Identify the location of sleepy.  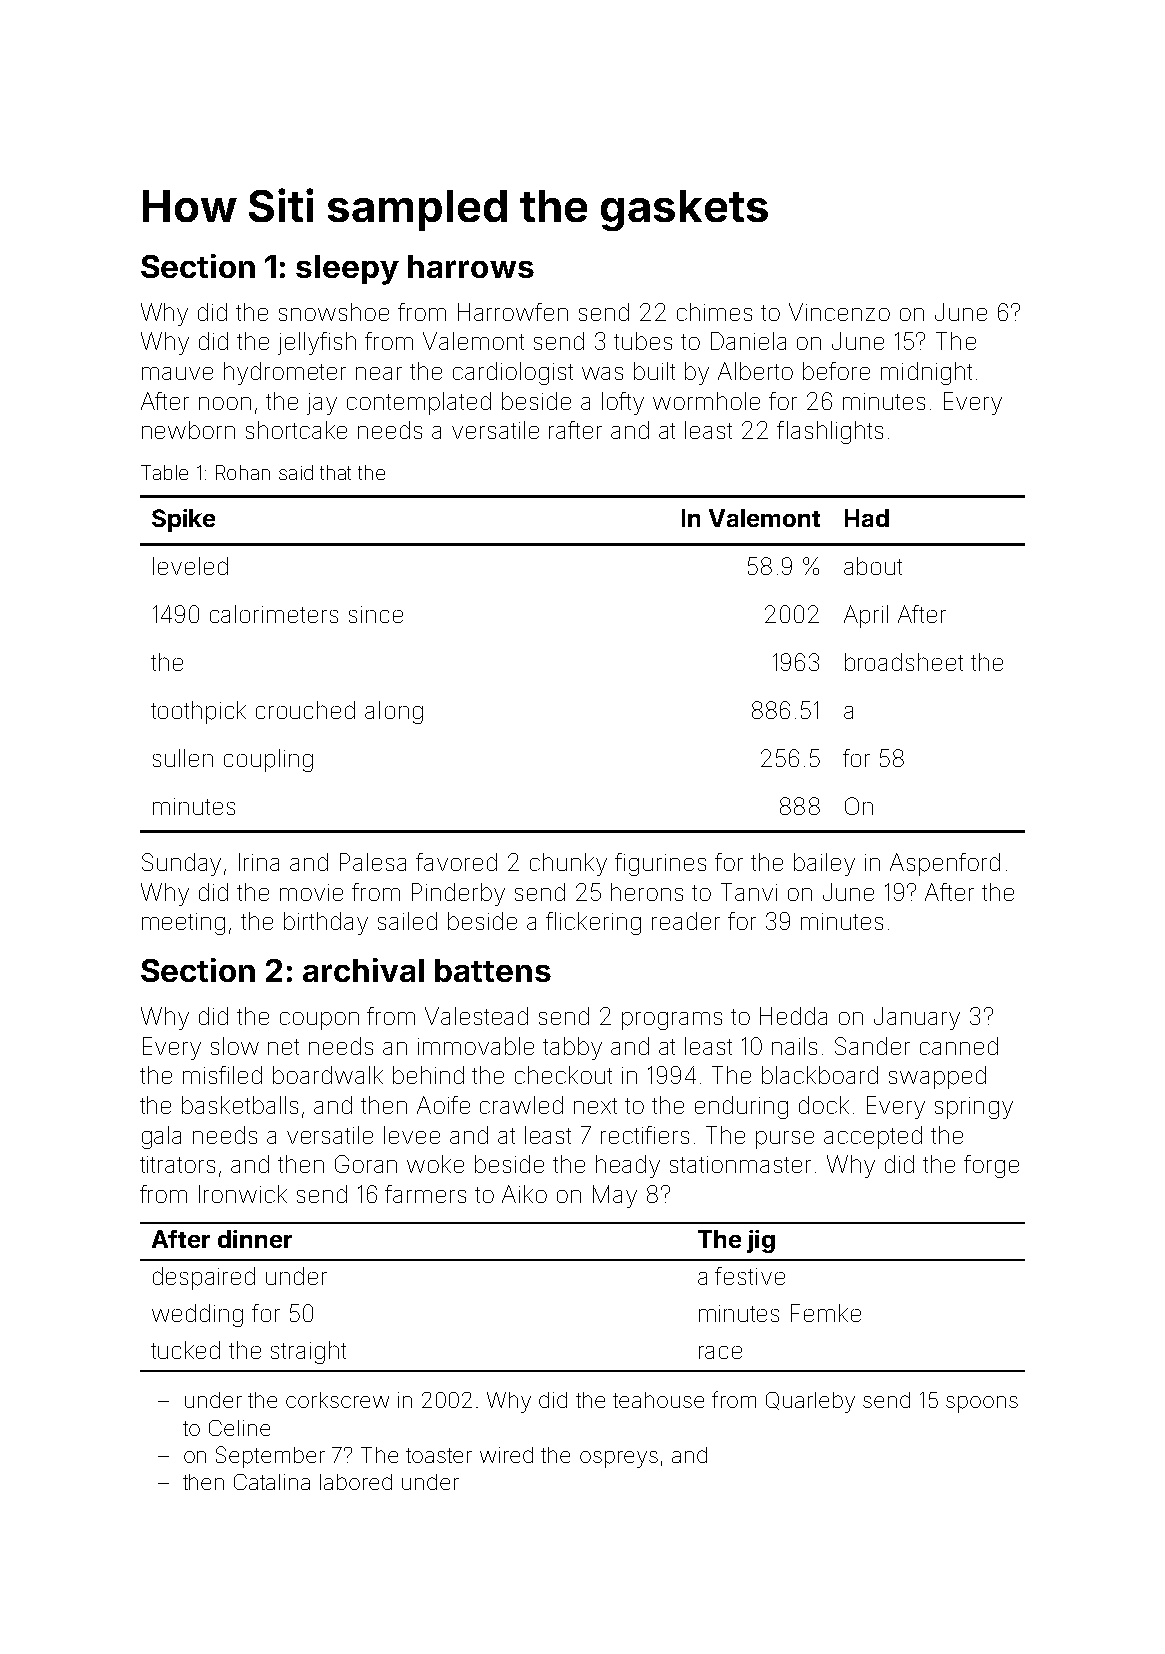
(347, 270).
